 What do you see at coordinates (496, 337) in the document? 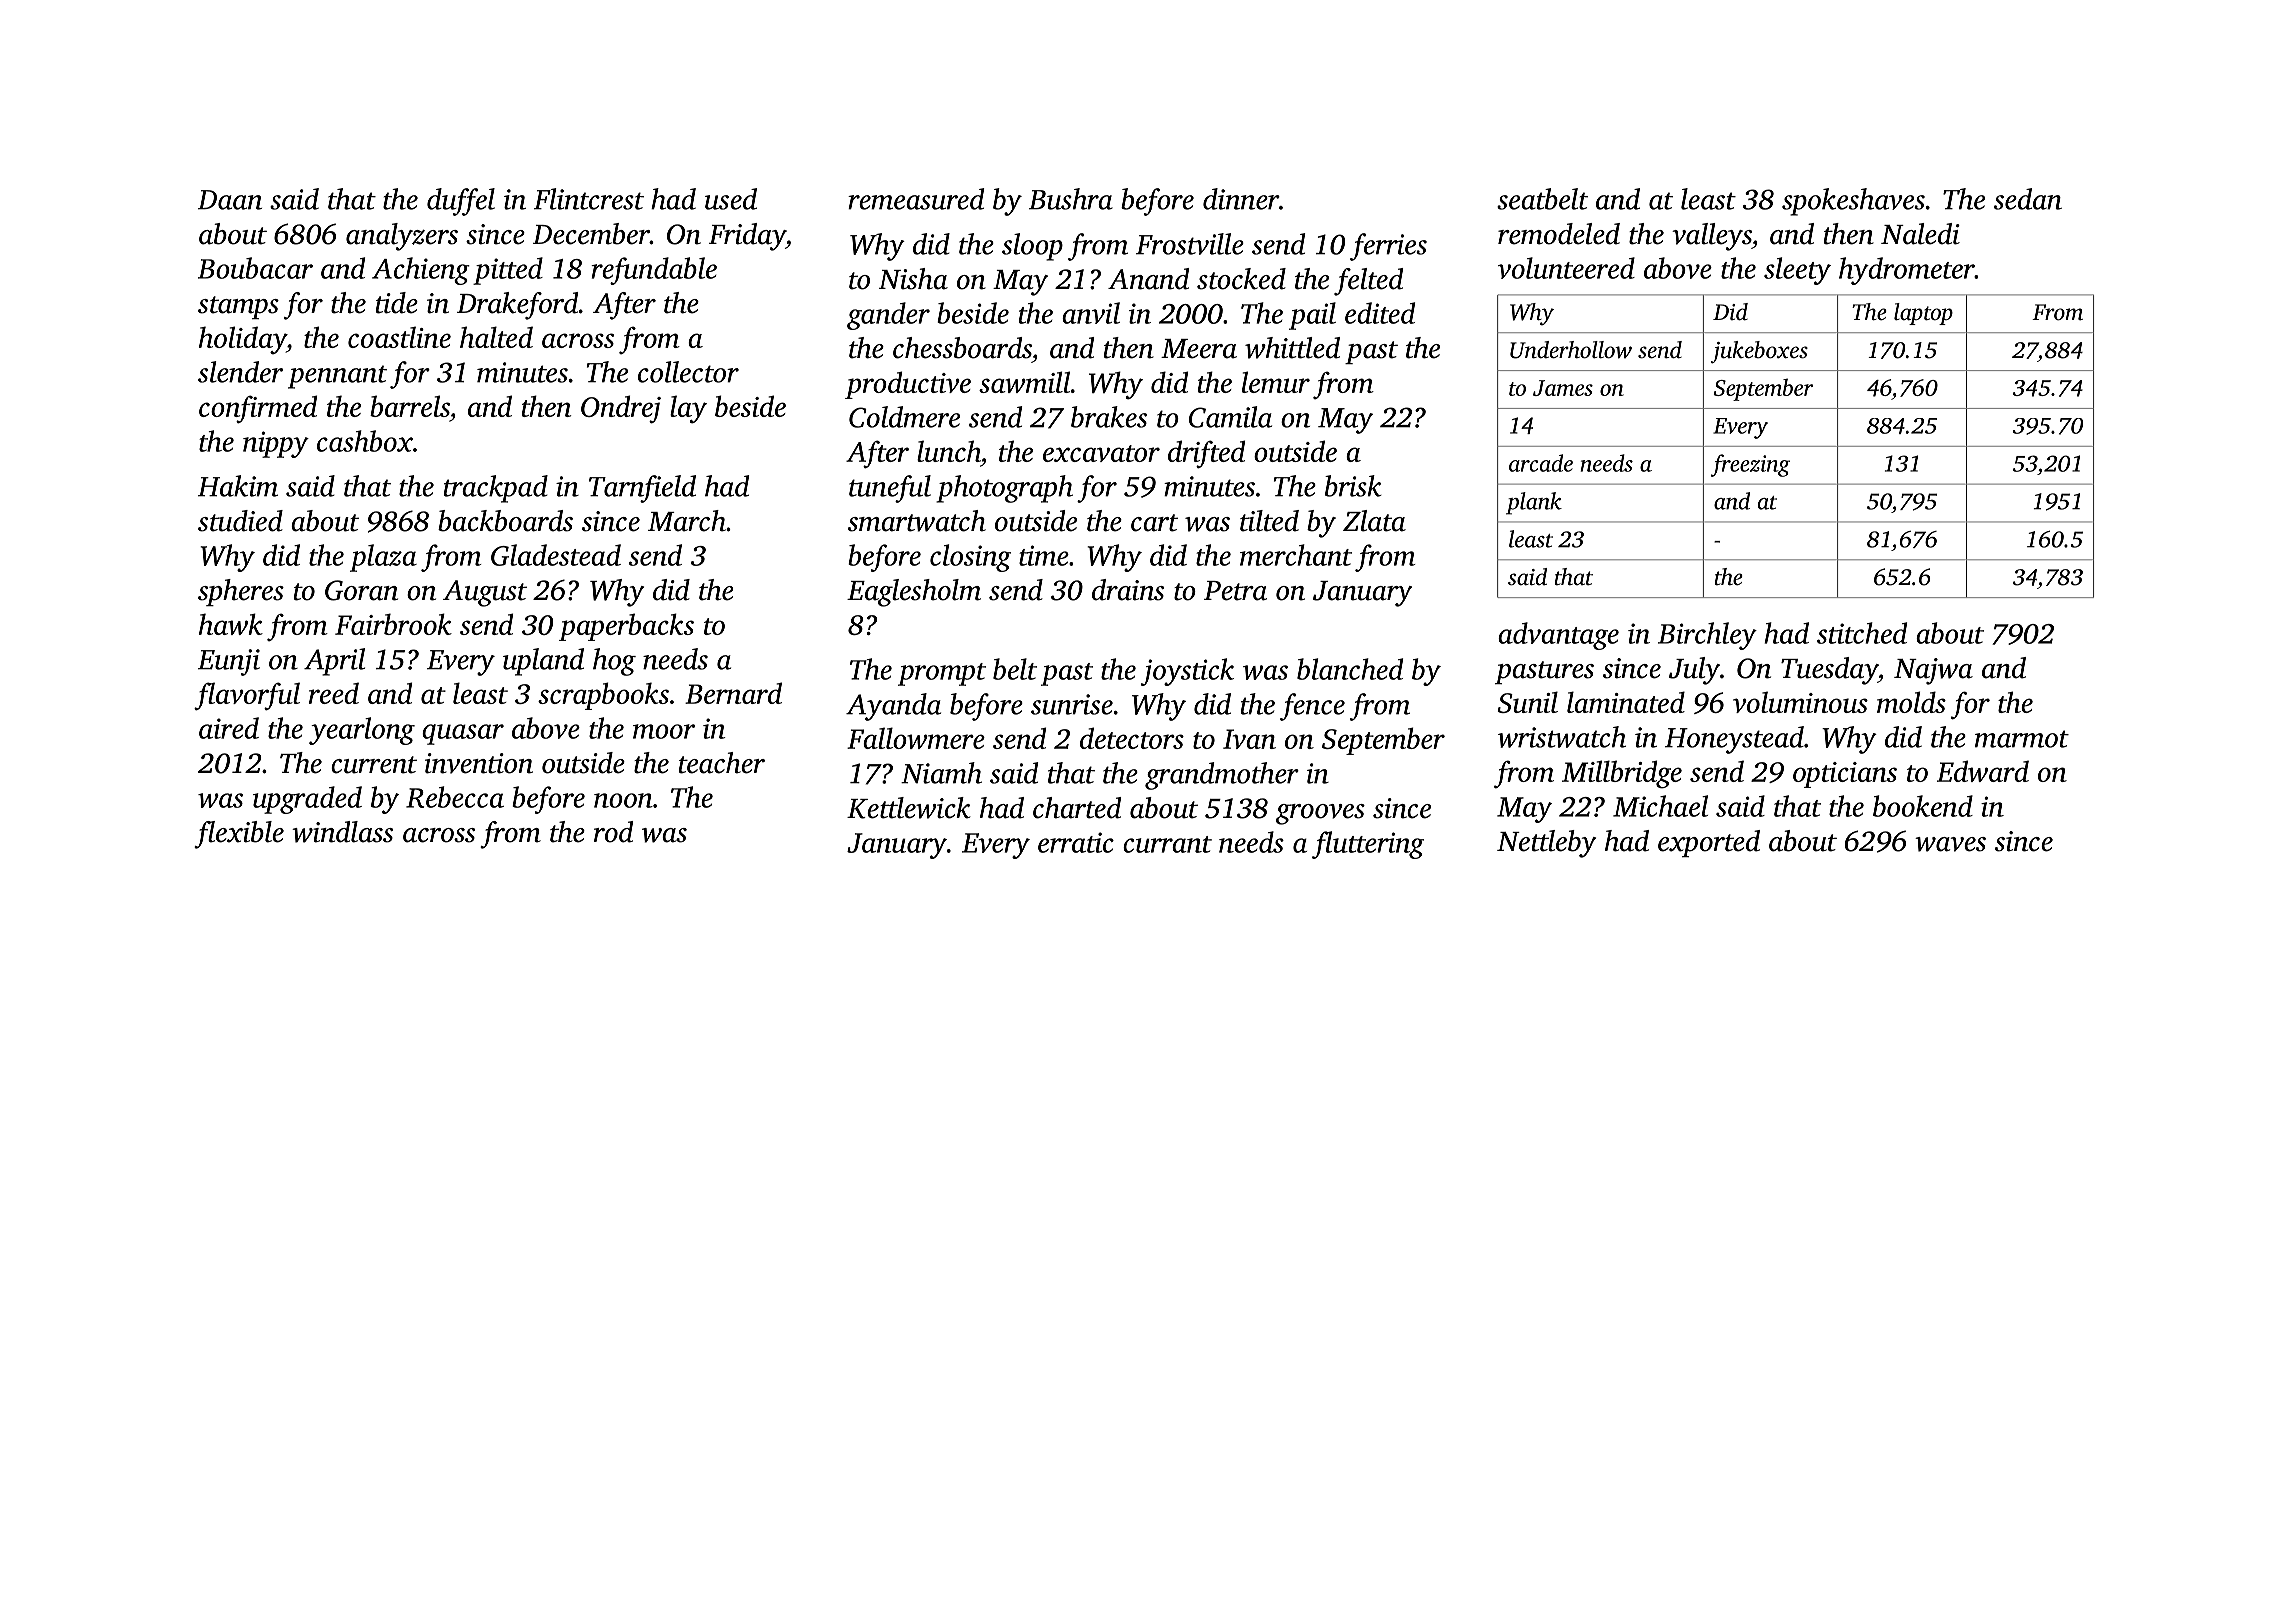
I see `halted` at bounding box center [496, 337].
